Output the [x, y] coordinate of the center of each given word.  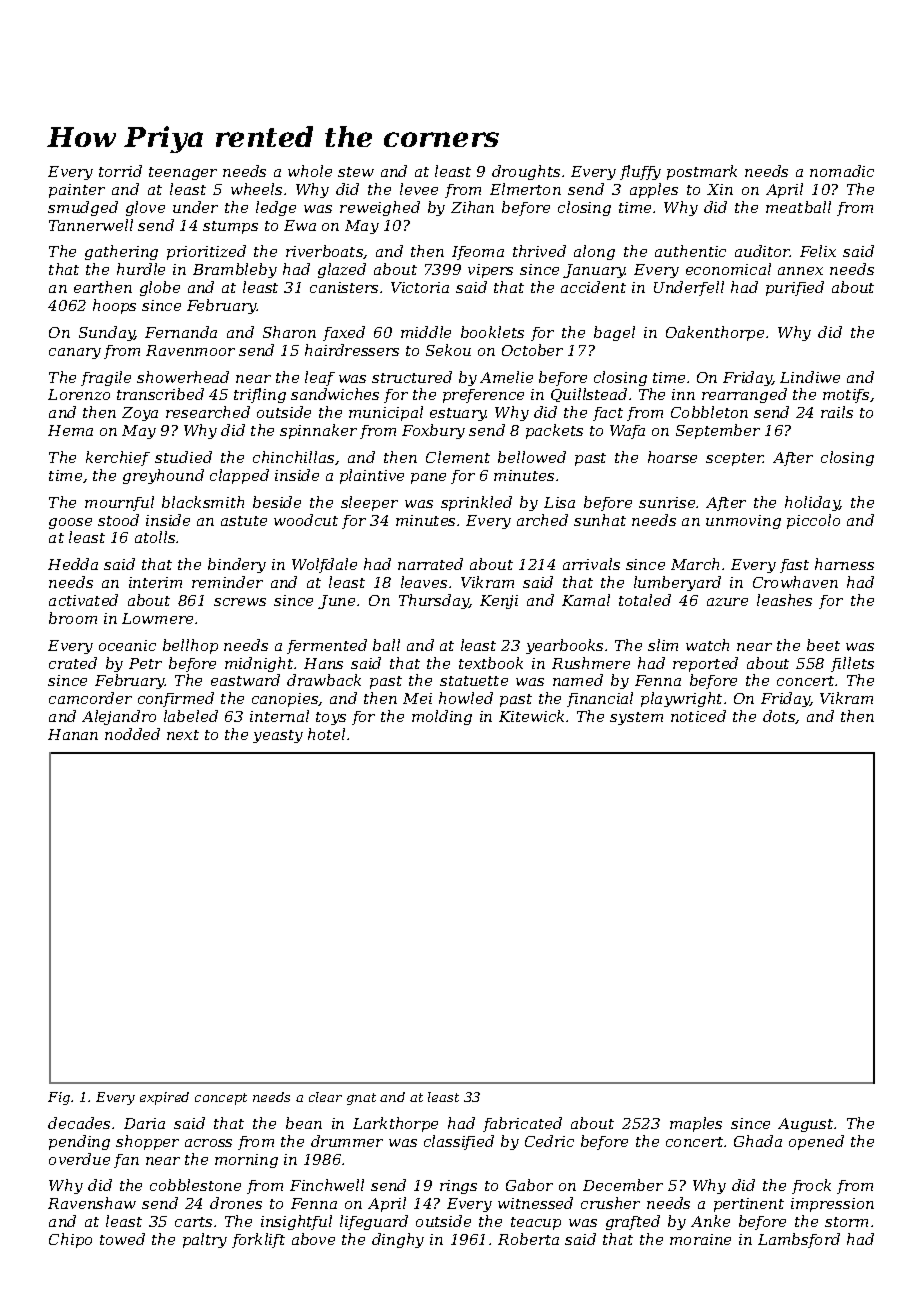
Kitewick [531, 716]
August [805, 1125]
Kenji [499, 602]
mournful [119, 503]
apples [654, 190]
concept [221, 1099]
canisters [344, 287]
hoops [114, 306]
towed [122, 1239]
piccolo [813, 521]
